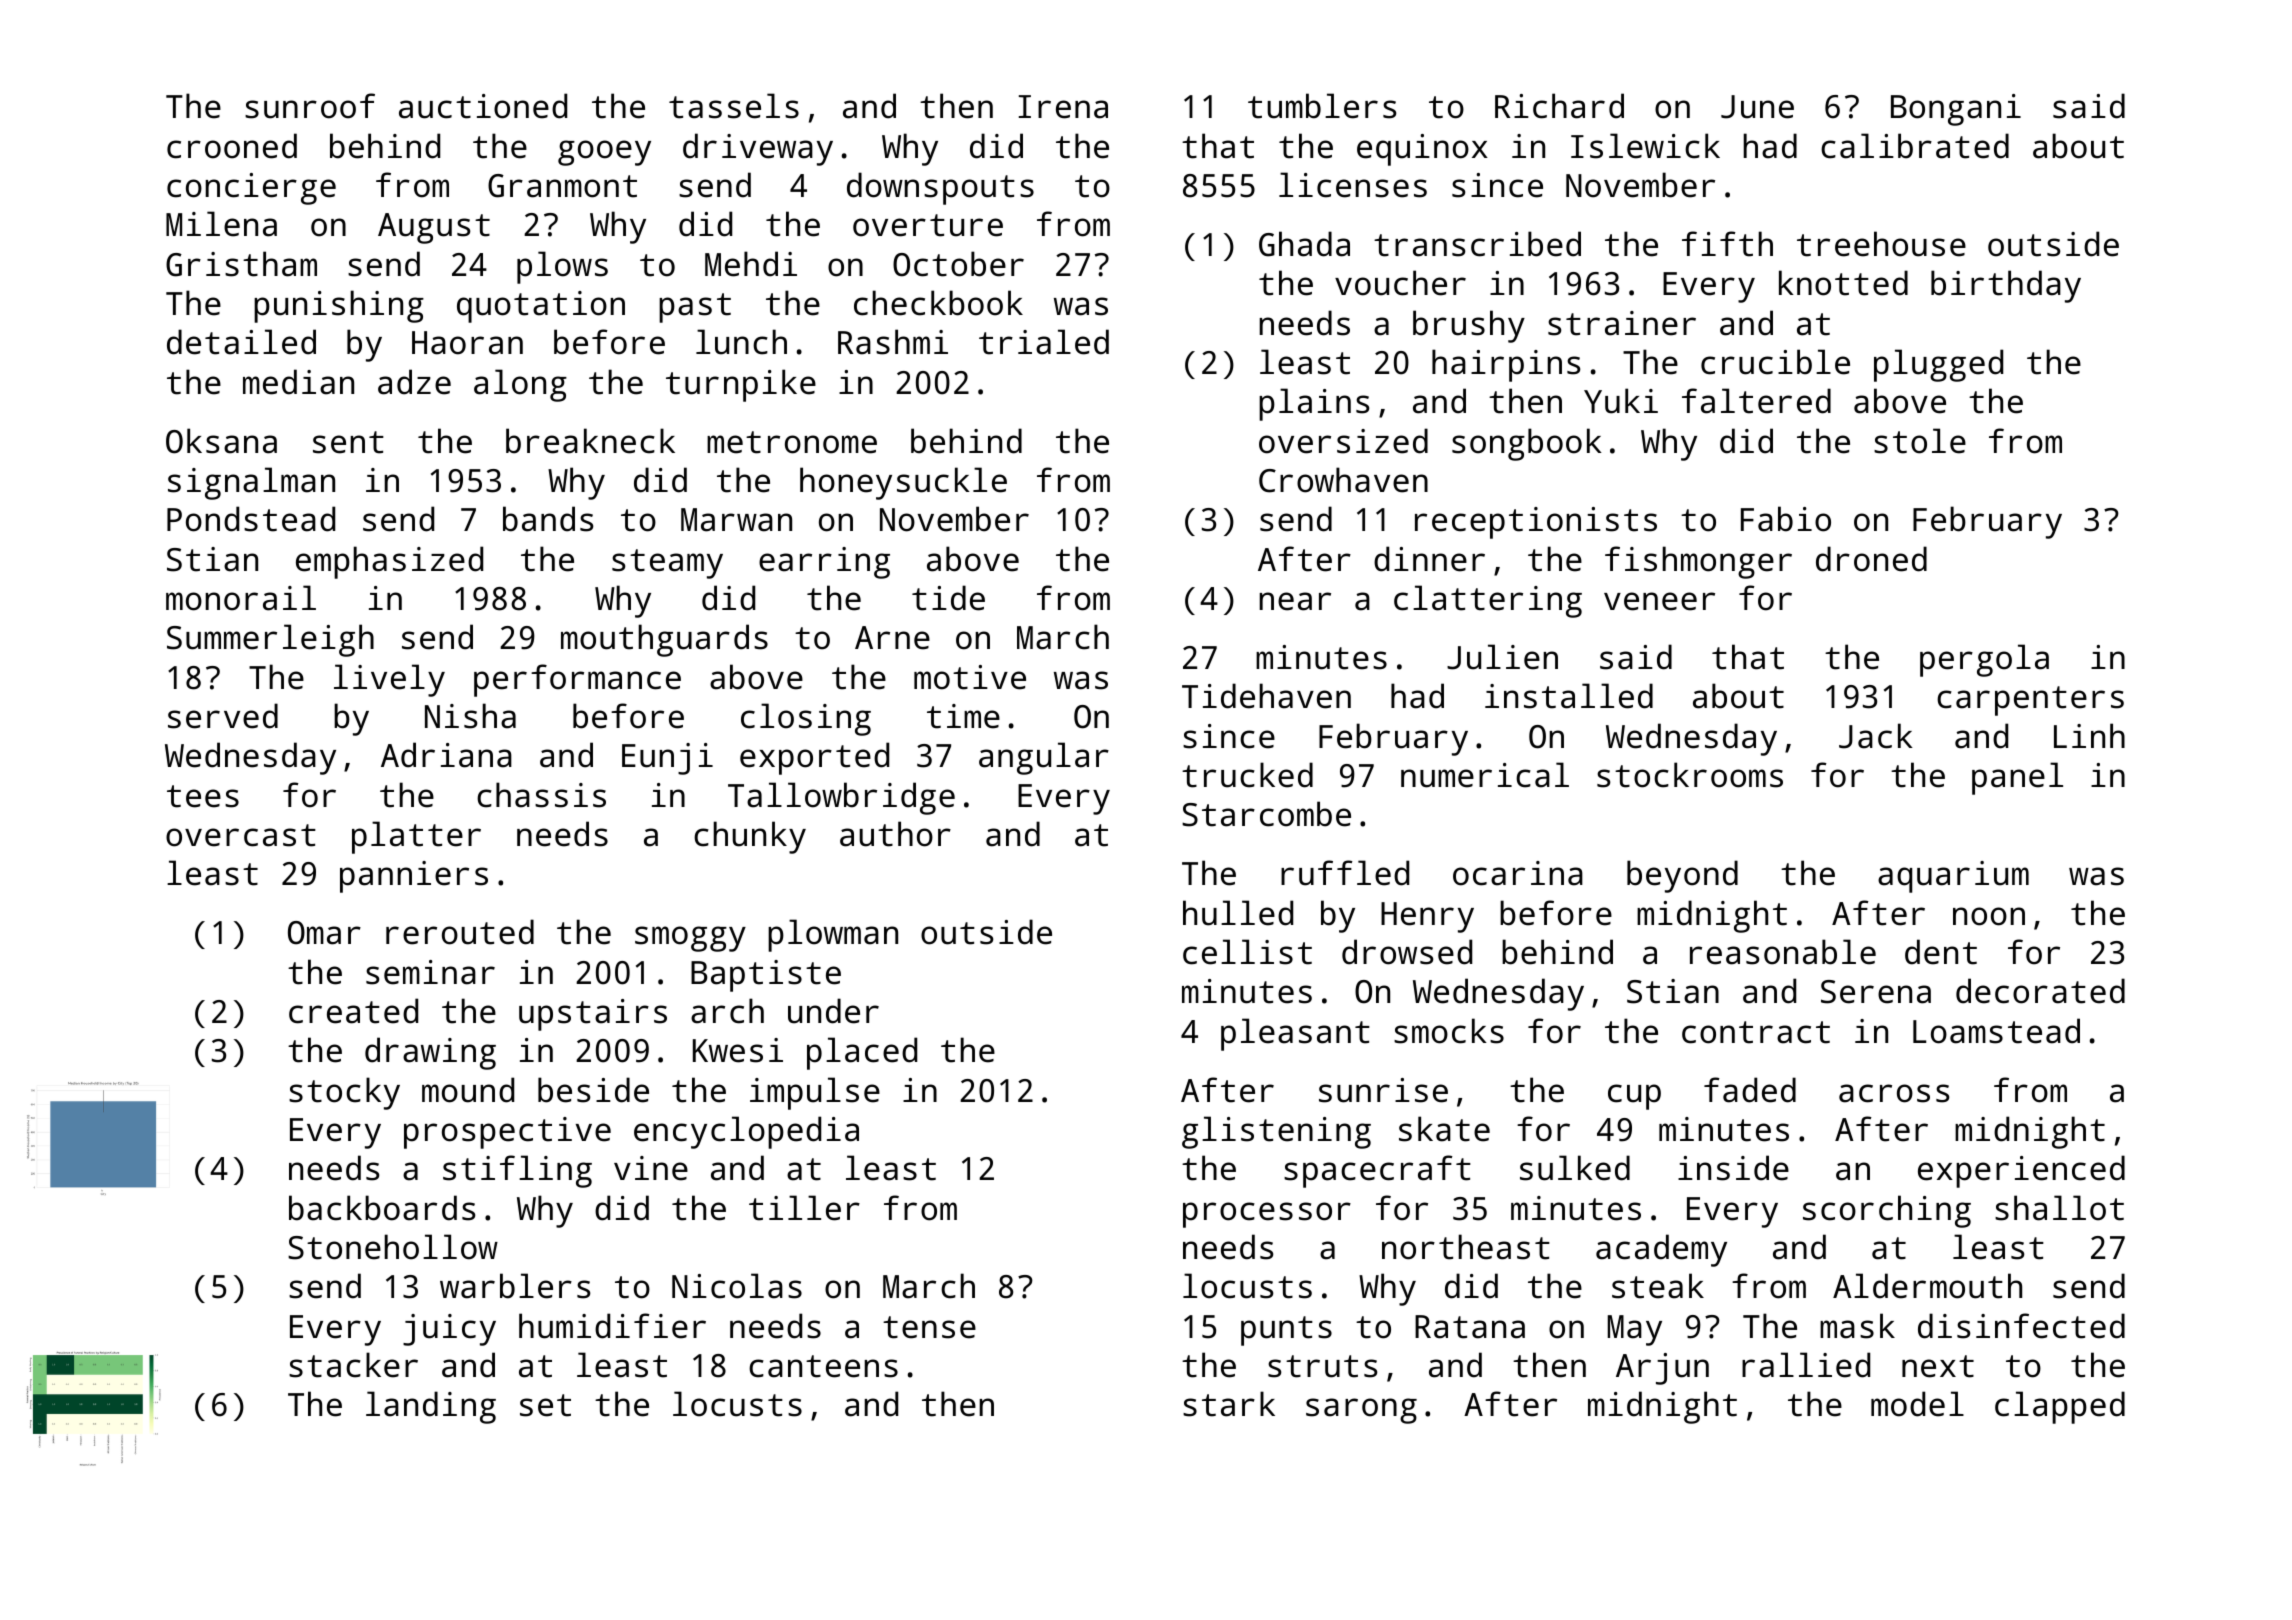 This screenshot has width=2292, height=1620. What do you see at coordinates (1881, 244) in the screenshot?
I see `treehouse` at bounding box center [1881, 244].
